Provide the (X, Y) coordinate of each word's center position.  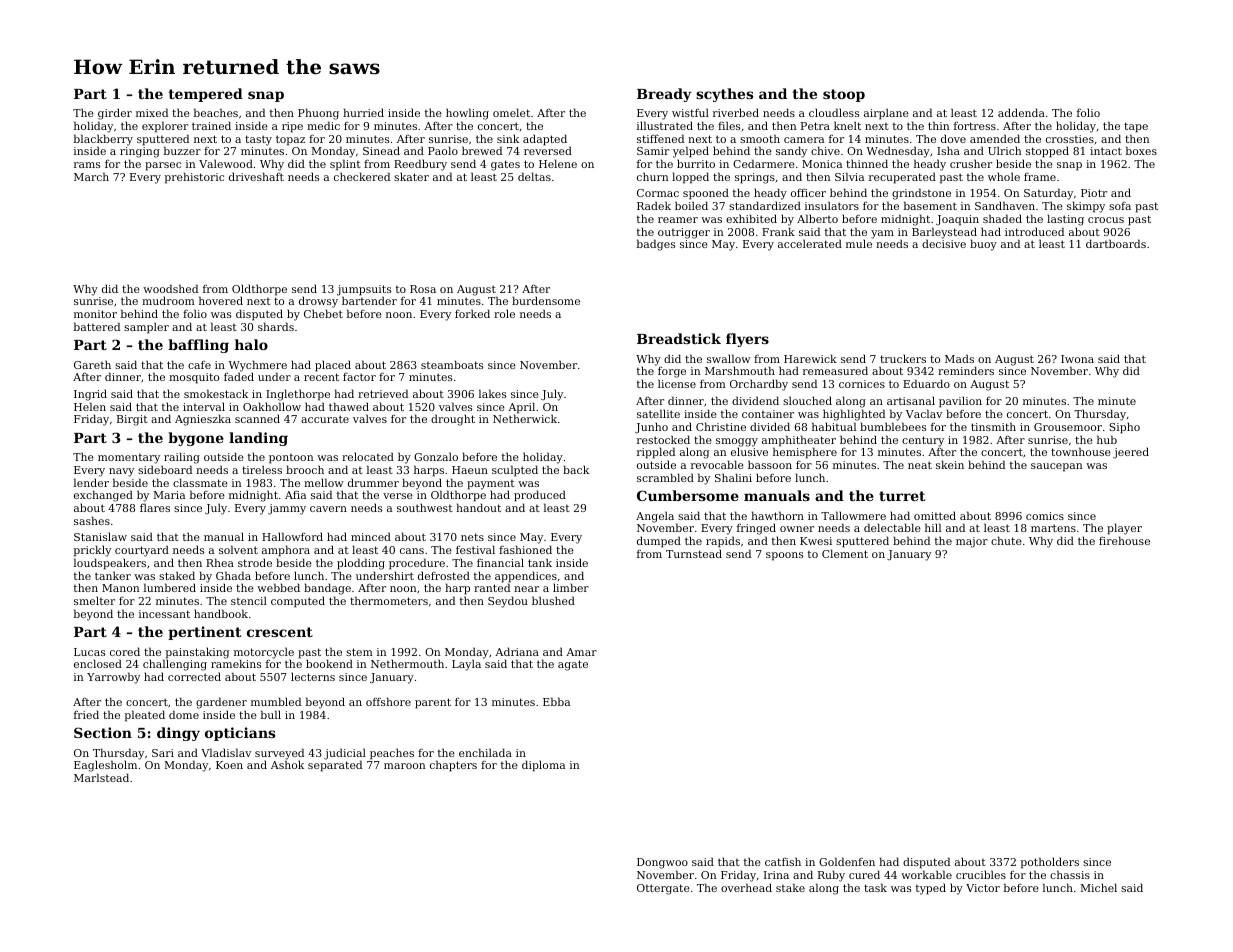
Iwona (1077, 359)
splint (345, 165)
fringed (756, 529)
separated (335, 766)
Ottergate (663, 889)
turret (902, 496)
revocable (717, 464)
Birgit (132, 420)
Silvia (849, 176)
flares (155, 507)
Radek (654, 205)
